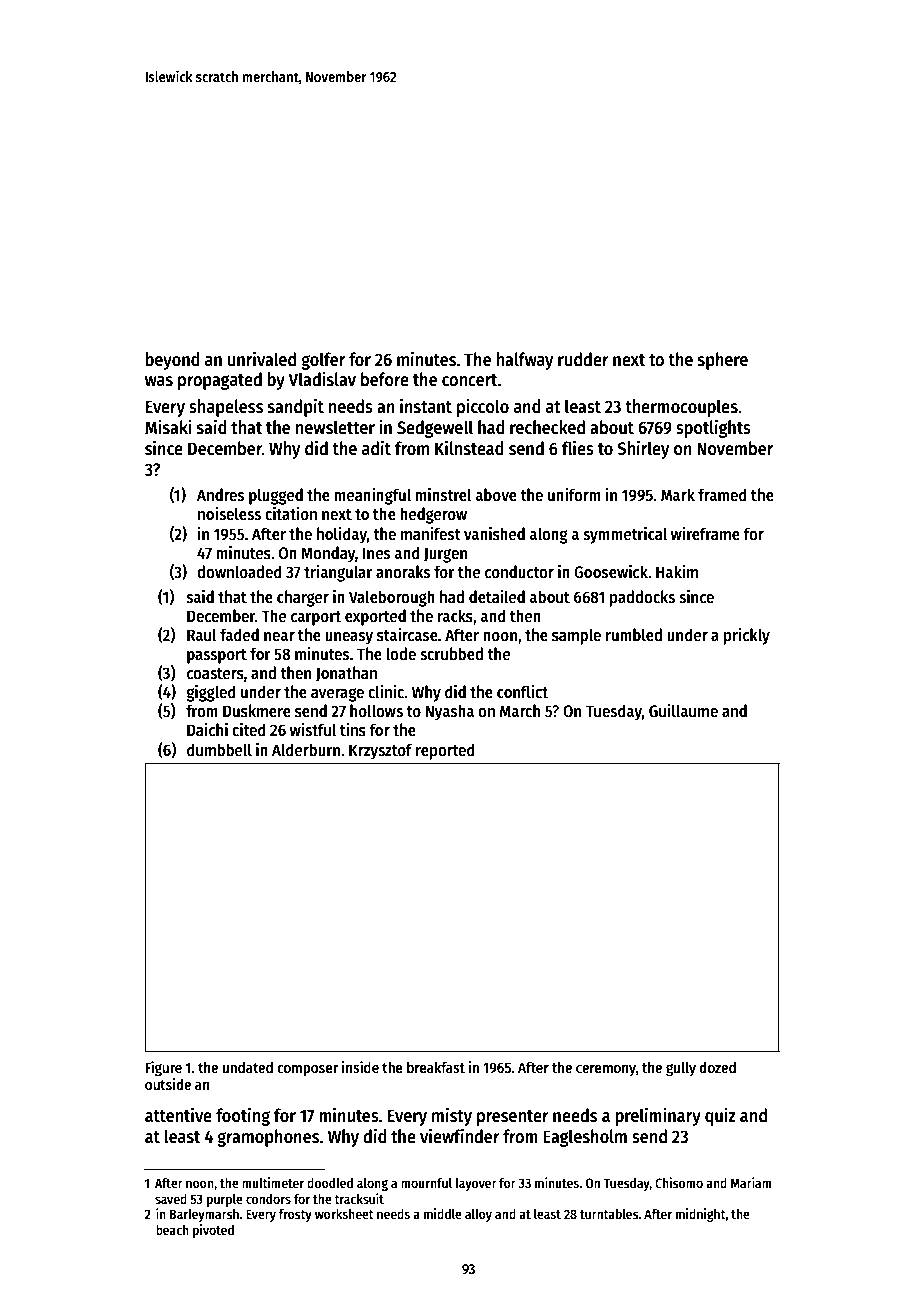  Describe the element at coordinates (525, 361) in the image. I see `halfway` at that location.
